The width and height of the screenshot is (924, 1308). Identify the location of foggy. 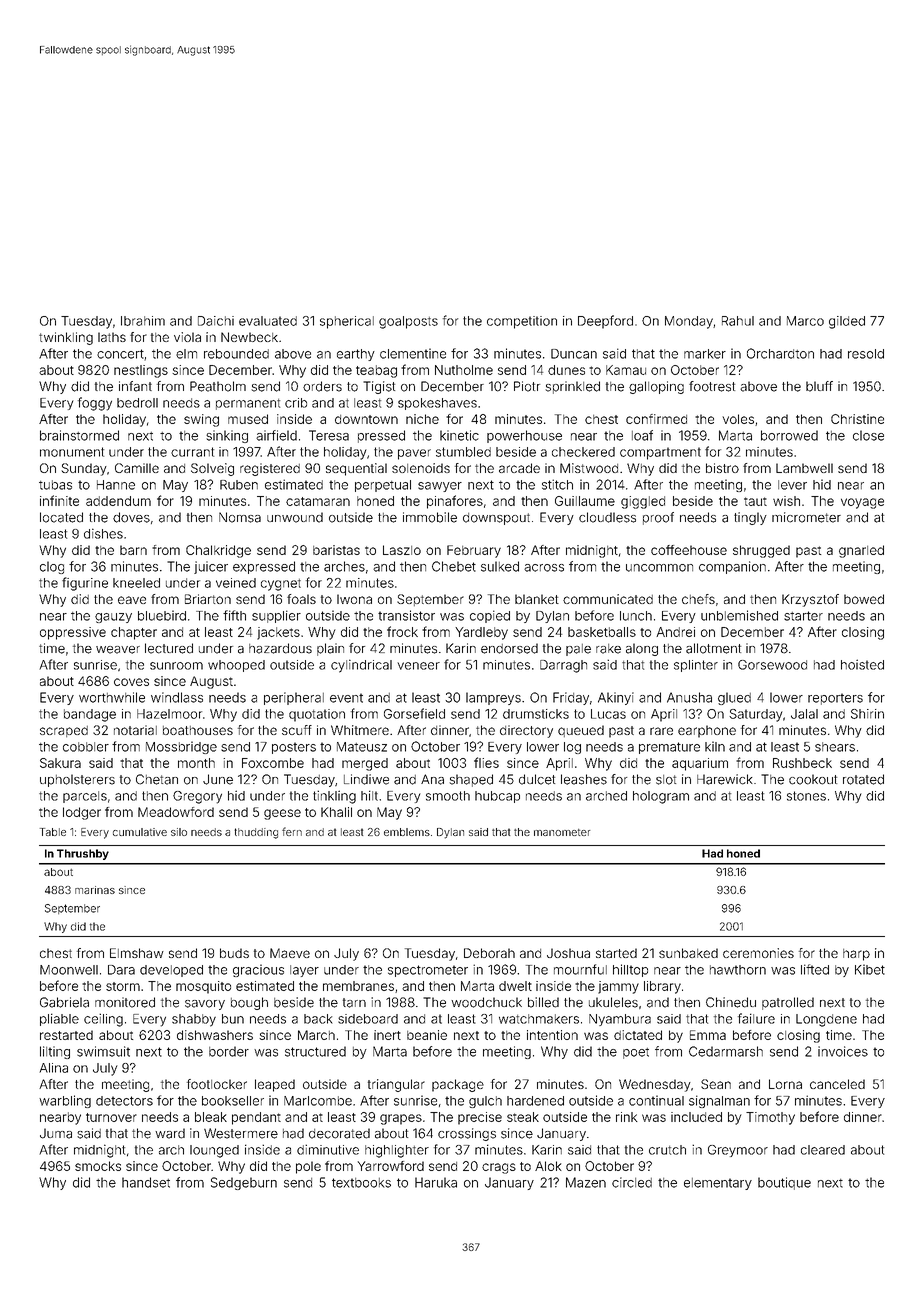
(95, 404).
